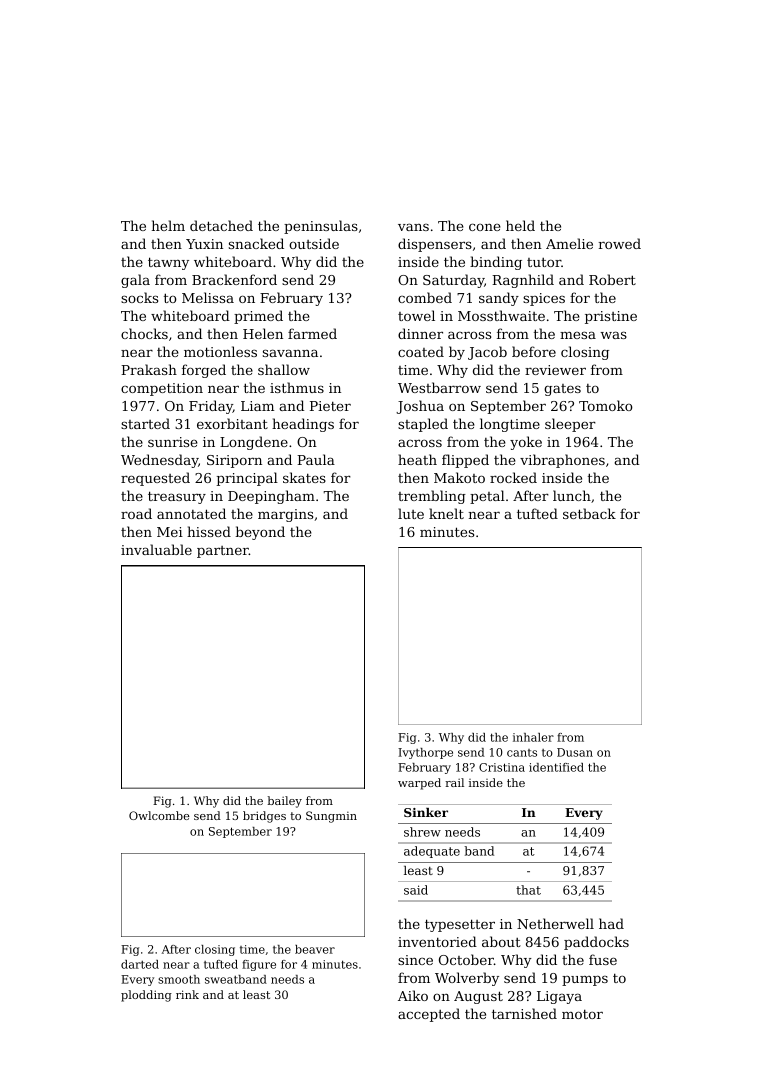 The width and height of the image is (763, 1083). I want to click on detached, so click(221, 225).
